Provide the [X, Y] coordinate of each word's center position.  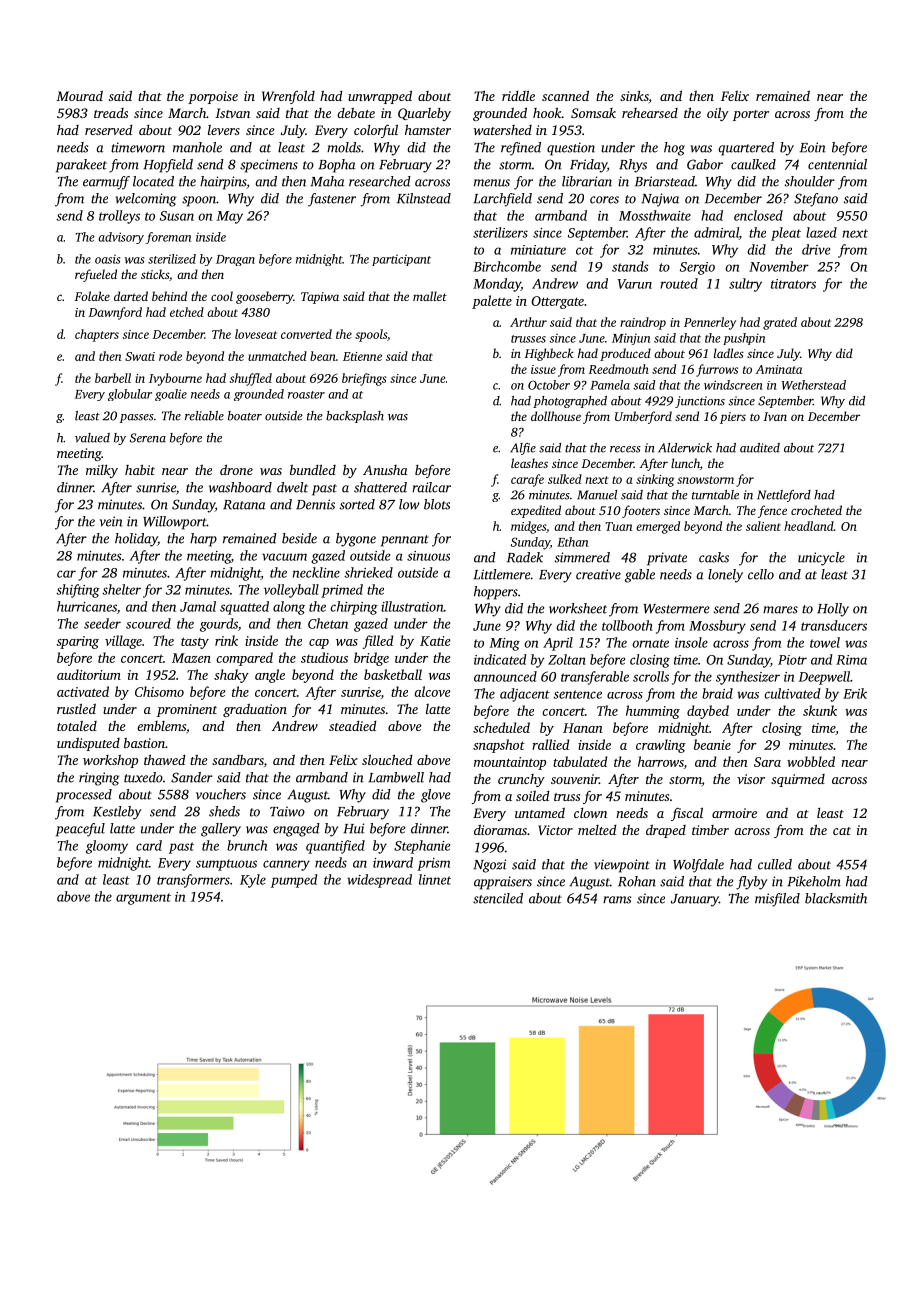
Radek [525, 557]
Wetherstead [814, 385]
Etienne [362, 356]
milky [102, 471]
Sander [192, 777]
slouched [387, 759]
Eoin [813, 147]
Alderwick [685, 448]
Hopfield [168, 166]
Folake [92, 296]
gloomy [107, 847]
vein [111, 521]
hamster [428, 129]
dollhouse [556, 416]
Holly [833, 610]
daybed [708, 712]
